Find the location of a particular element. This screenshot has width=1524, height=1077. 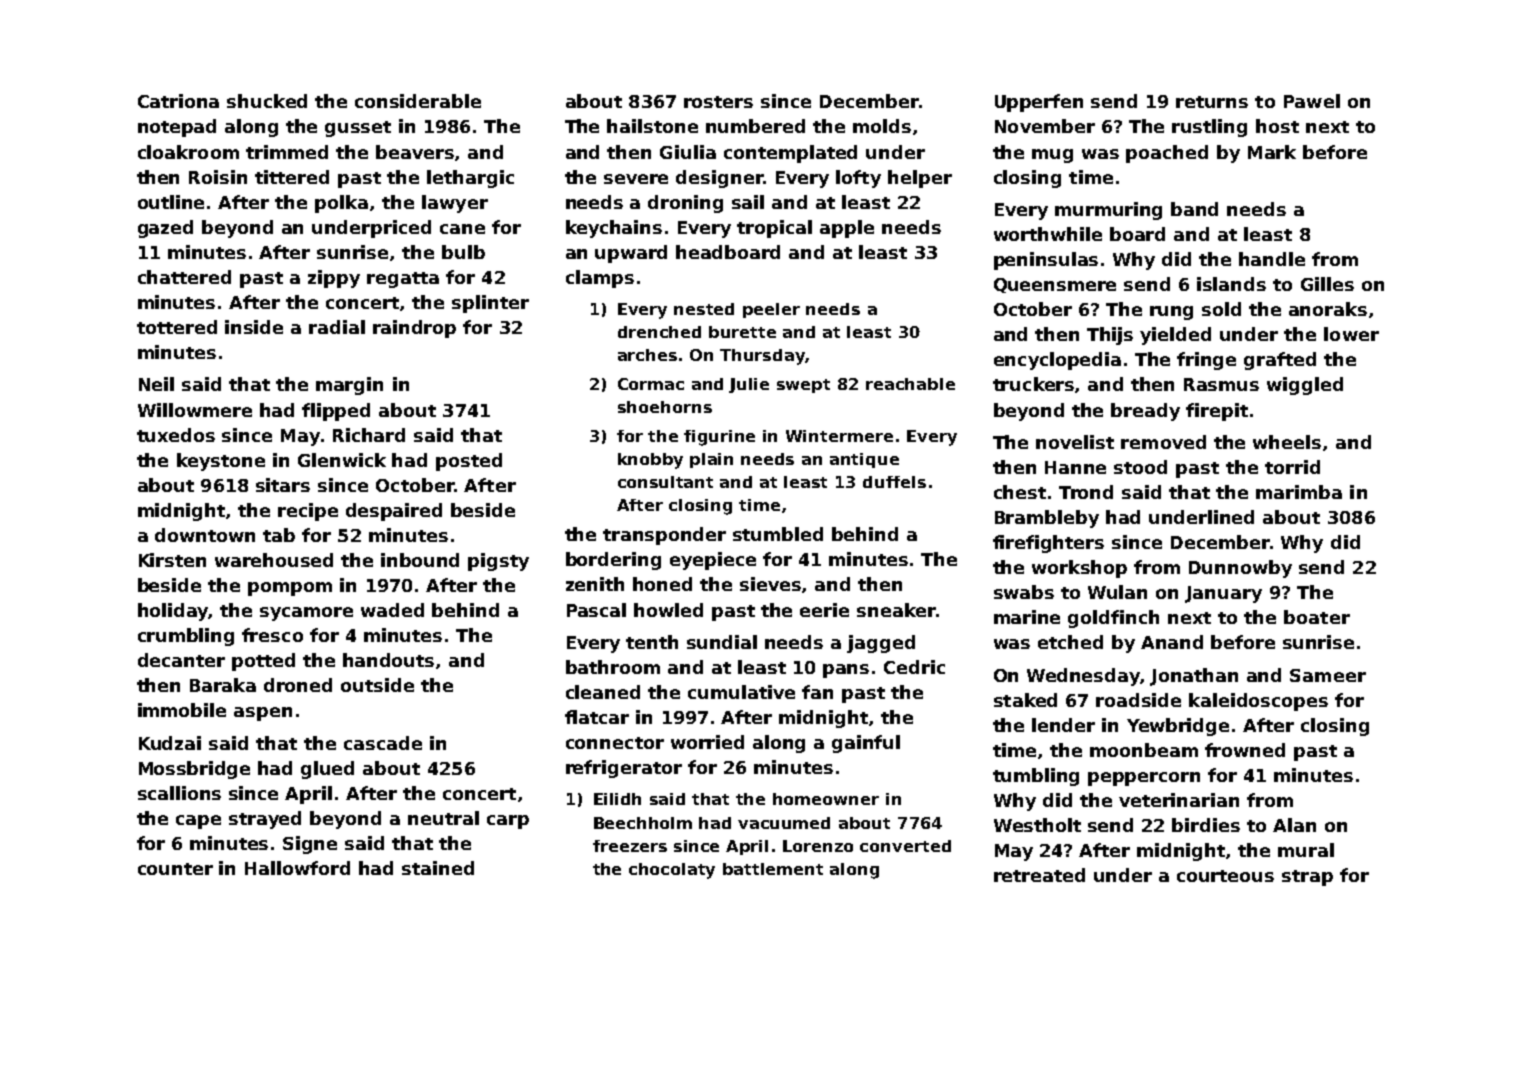

consultant is located at coordinates (665, 482).
